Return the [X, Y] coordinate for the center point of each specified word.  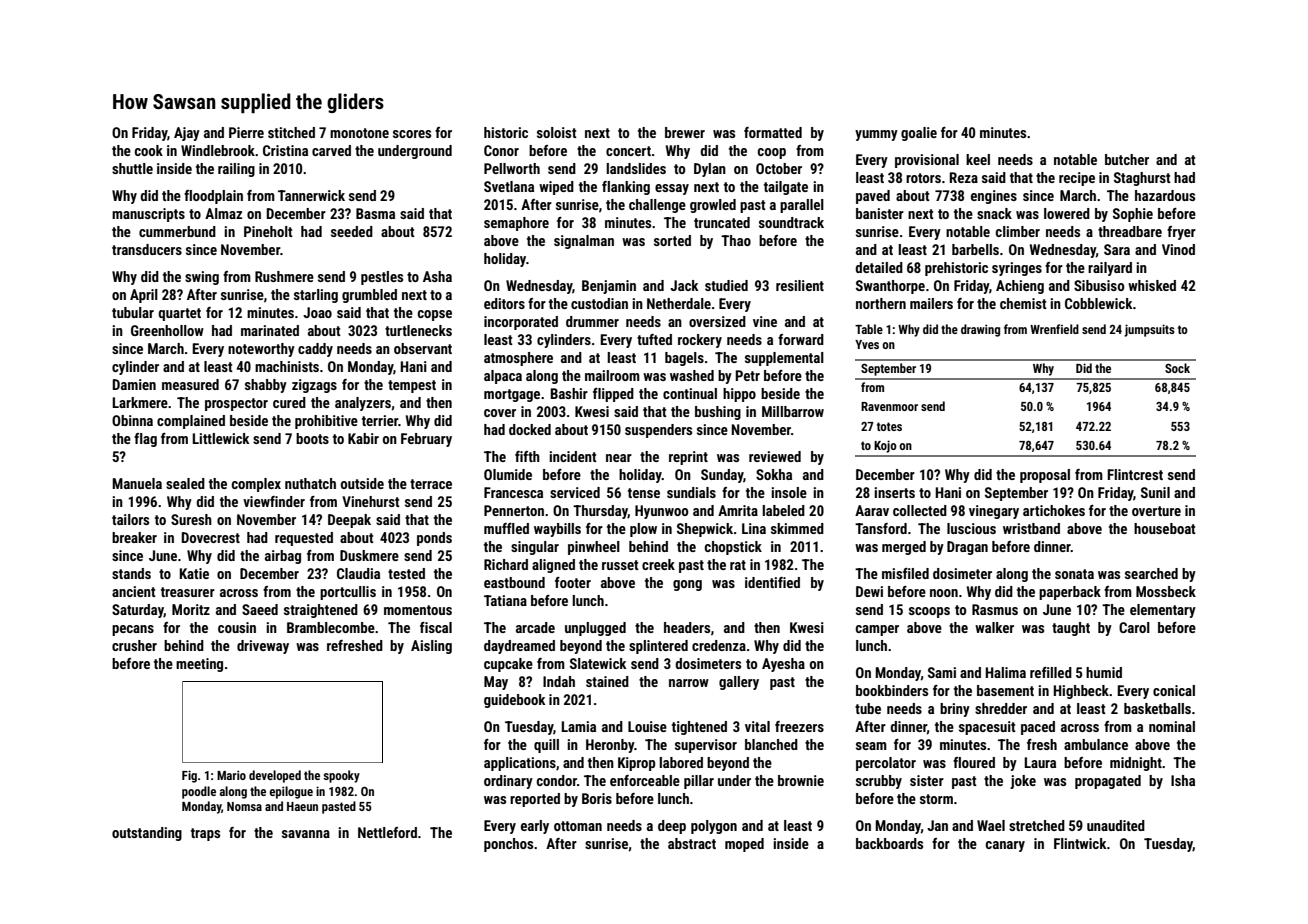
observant [423, 348]
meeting [199, 665]
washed [692, 375]
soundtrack [791, 222]
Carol [1134, 627]
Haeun [302, 806]
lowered [1067, 213]
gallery [739, 683]
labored [681, 762]
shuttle [132, 168]
